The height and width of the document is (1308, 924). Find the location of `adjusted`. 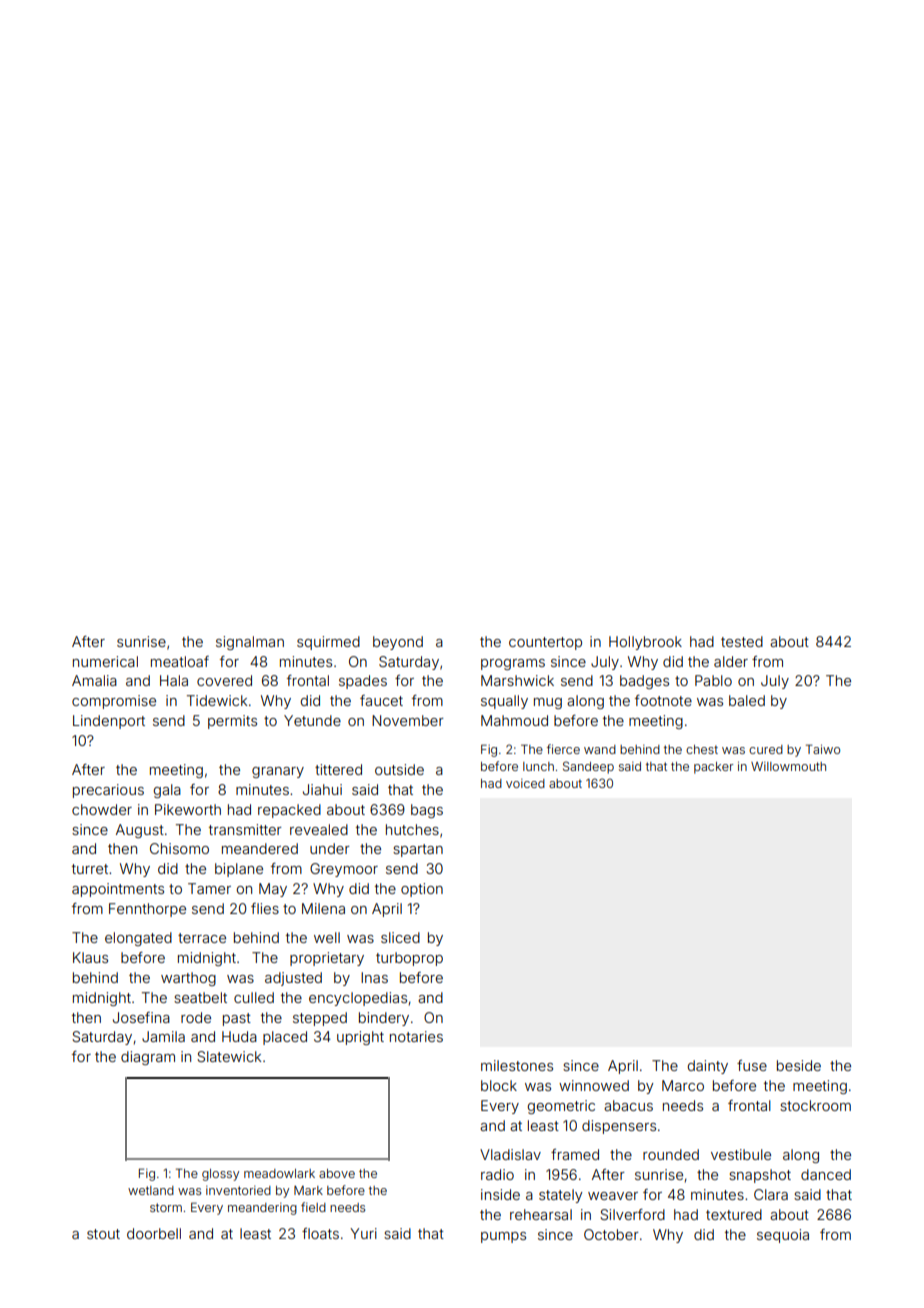

adjusted is located at coordinates (293, 979).
